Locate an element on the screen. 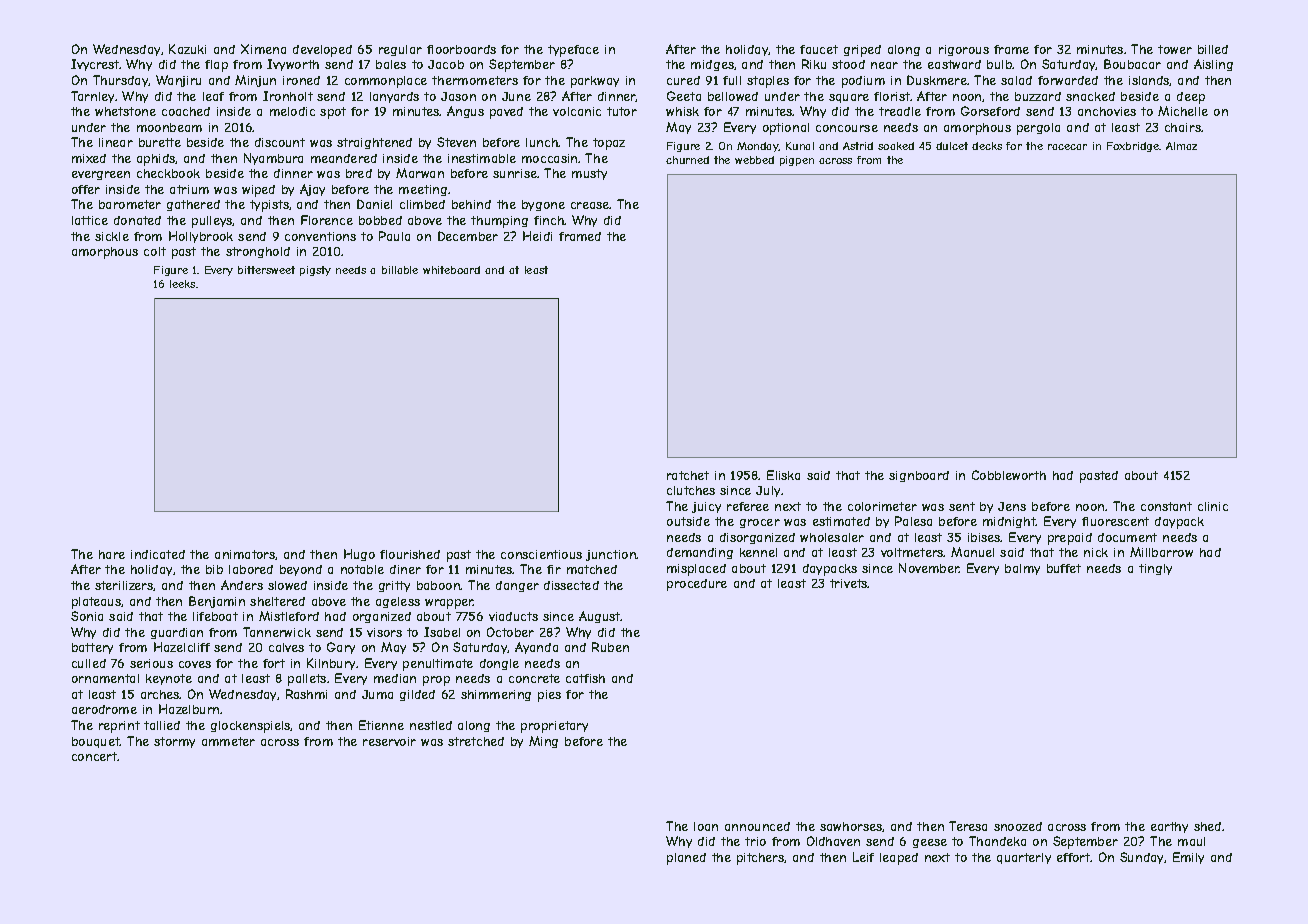  Heidi is located at coordinates (537, 236).
